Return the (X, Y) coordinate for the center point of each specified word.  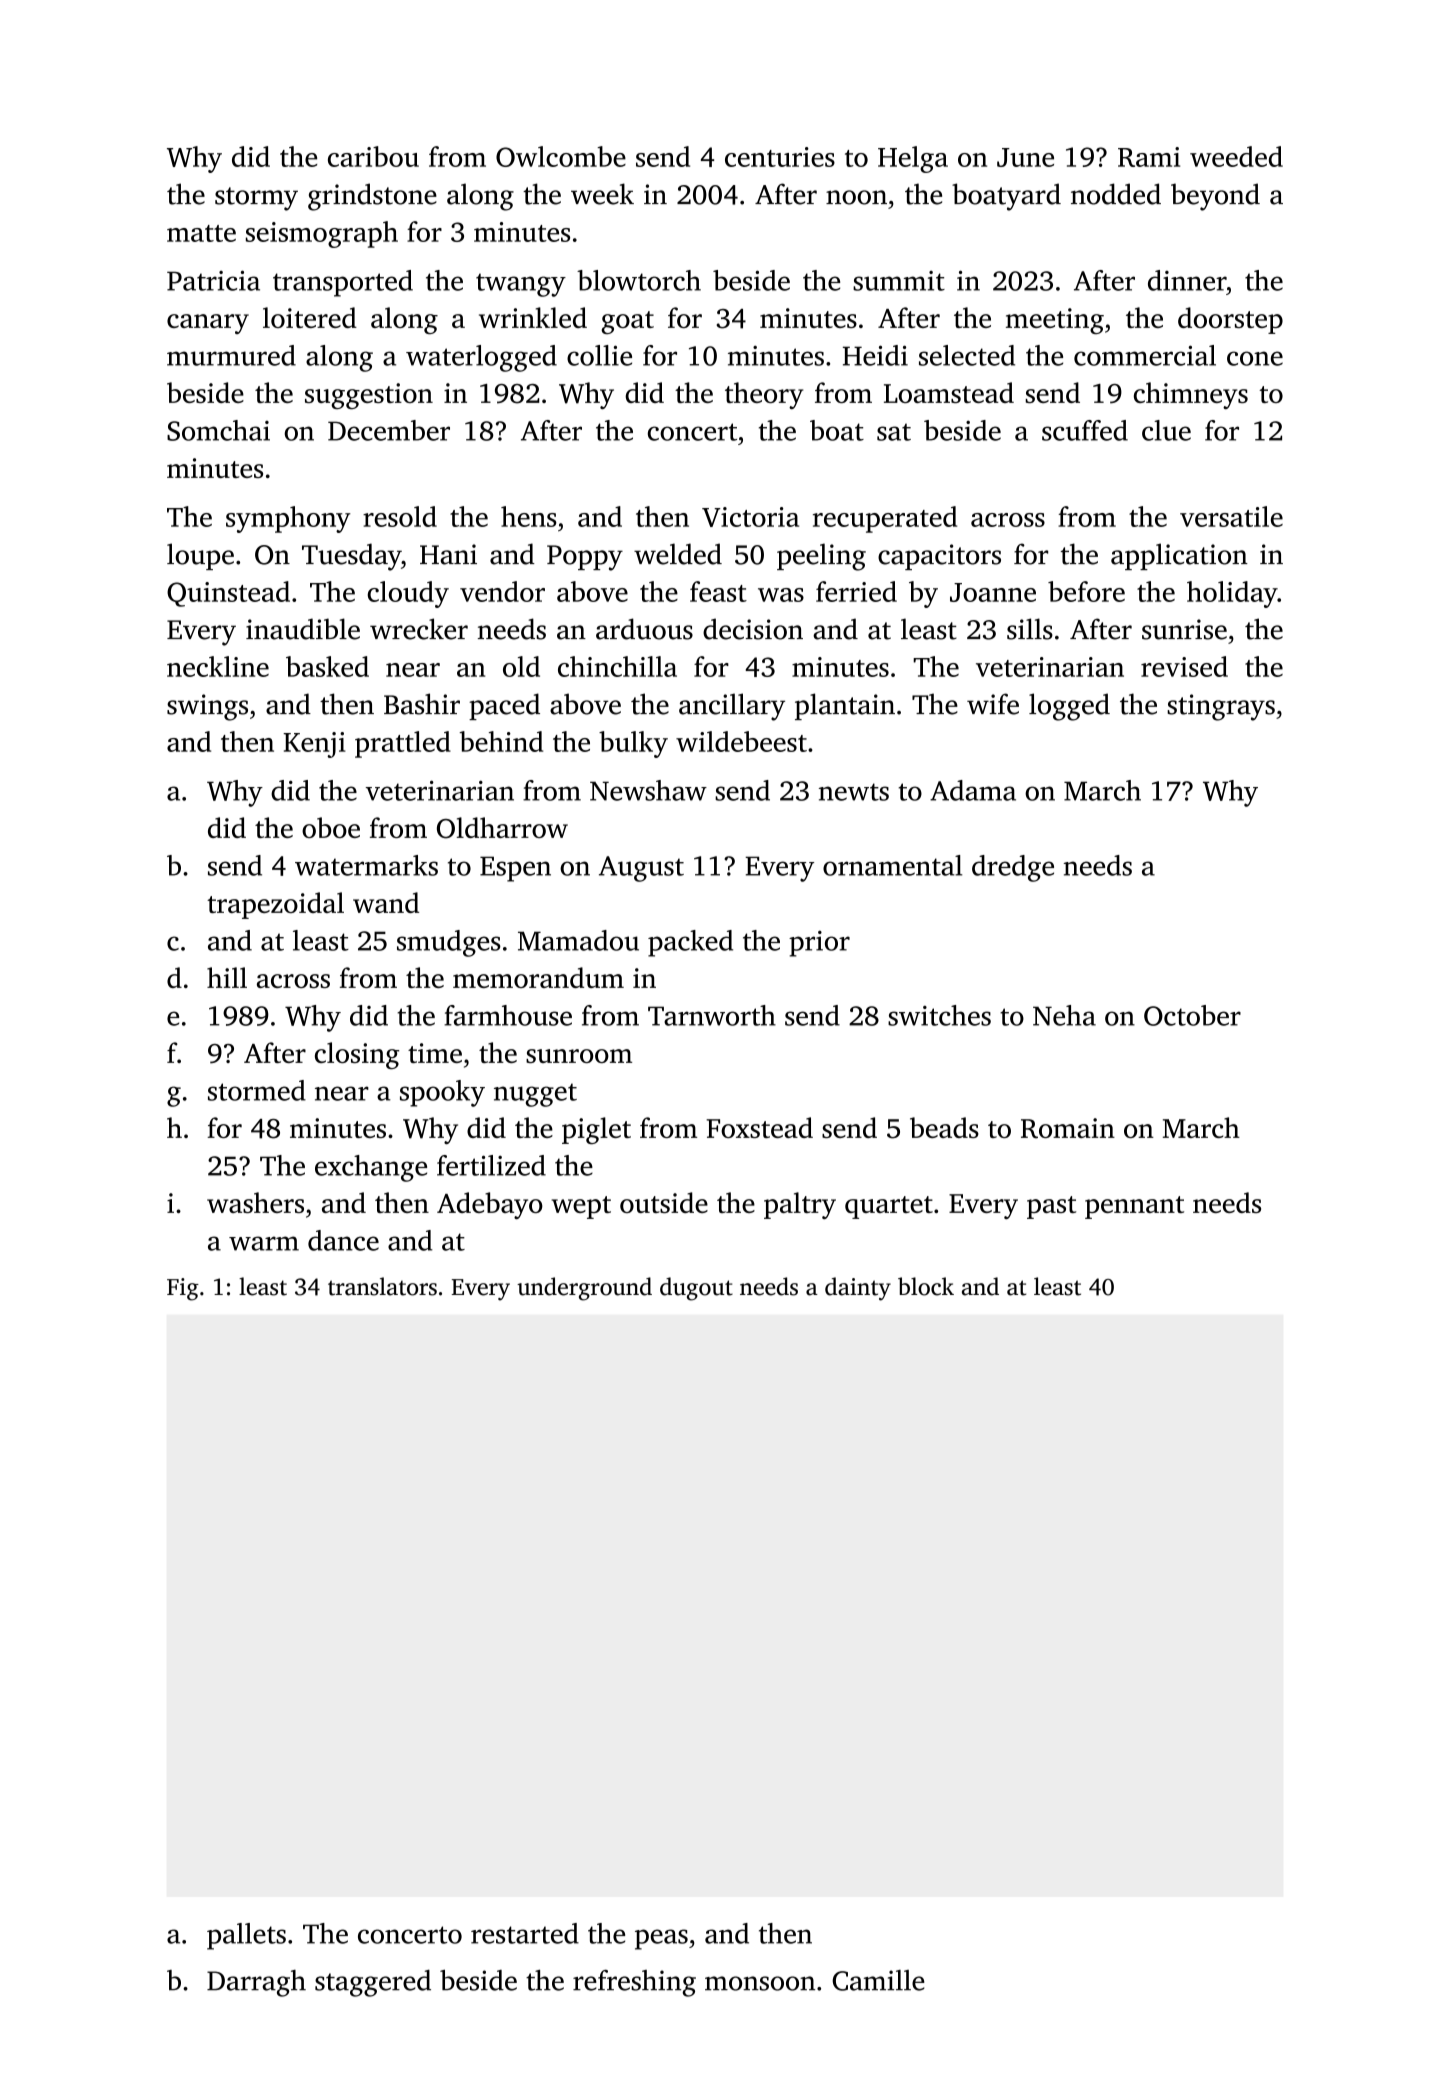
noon (856, 197)
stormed (257, 1090)
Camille (878, 1980)
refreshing (634, 1983)
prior (819, 944)
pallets (246, 1936)
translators (382, 1286)
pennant (1134, 1207)
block (926, 1286)
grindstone (372, 197)
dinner (1187, 280)
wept (581, 1207)
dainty (858, 1289)
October (1192, 1015)
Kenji (314, 745)
